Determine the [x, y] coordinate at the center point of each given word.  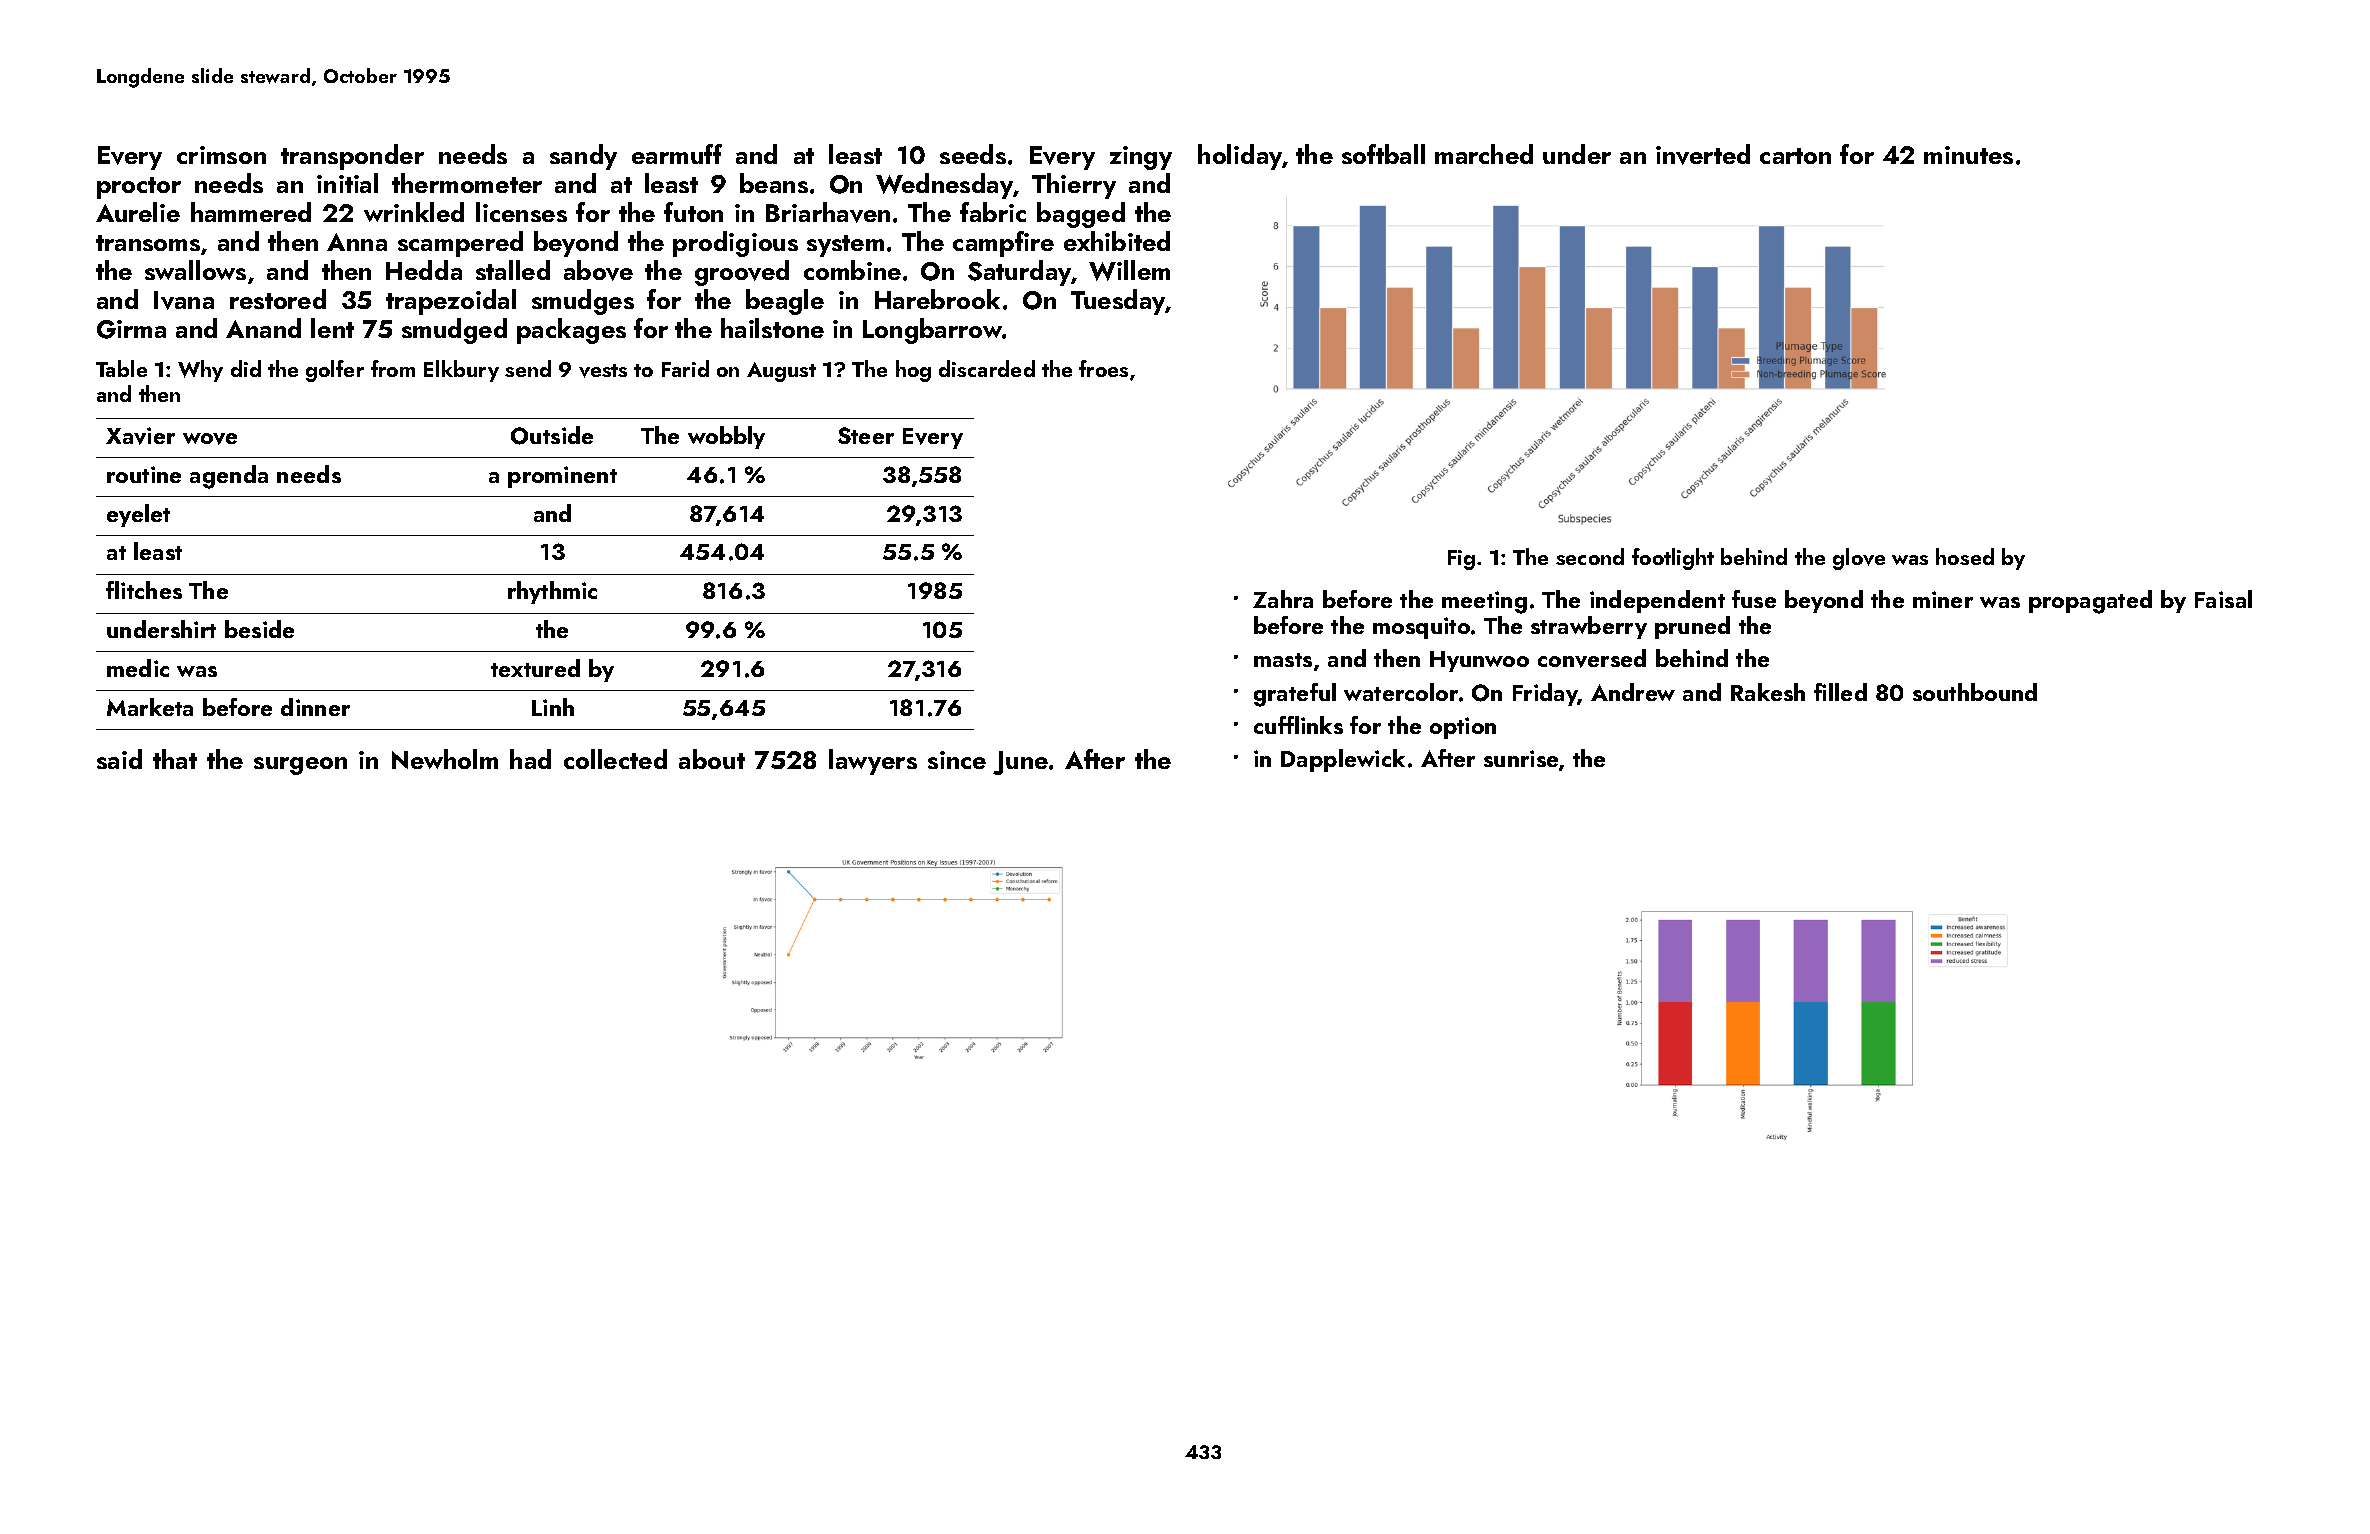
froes [1103, 368]
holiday [1240, 157]
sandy [583, 157]
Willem [1129, 270]
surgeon [300, 766]
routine [144, 474]
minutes [1968, 155]
